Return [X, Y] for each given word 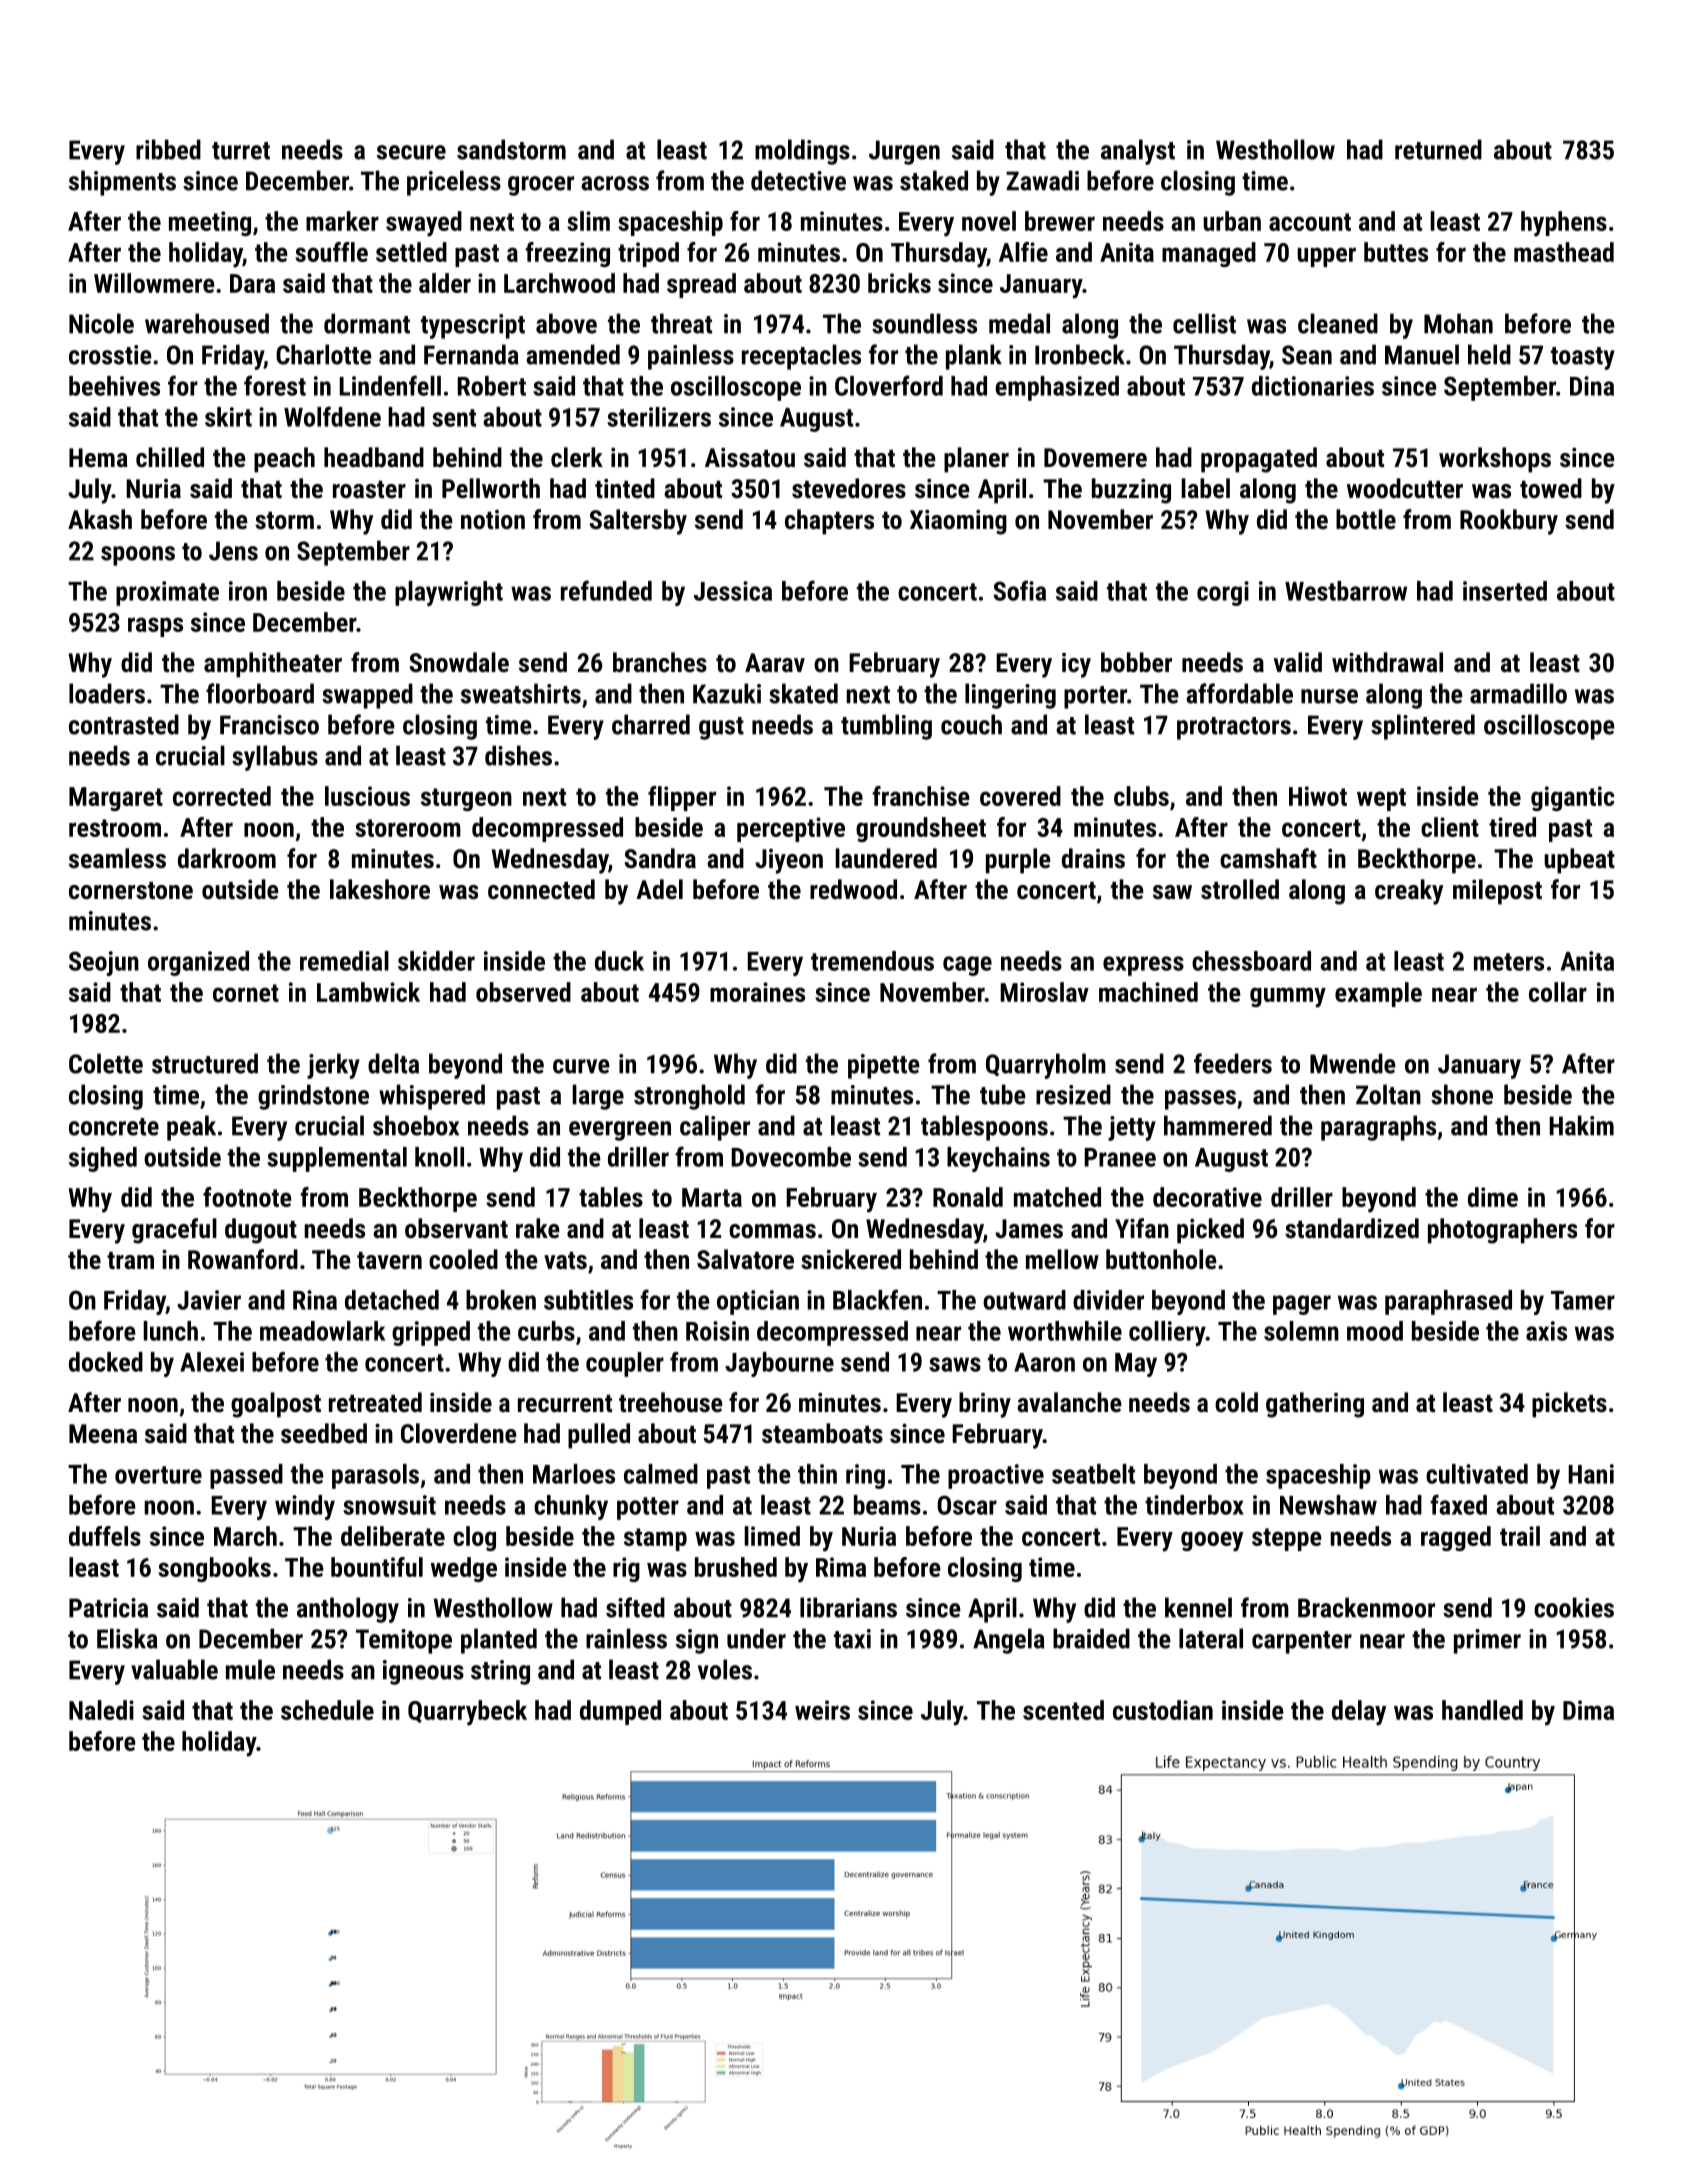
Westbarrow [1346, 591]
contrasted [124, 724]
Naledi [101, 1710]
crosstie [110, 355]
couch [971, 724]
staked [934, 180]
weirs [822, 1710]
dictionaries [1313, 386]
